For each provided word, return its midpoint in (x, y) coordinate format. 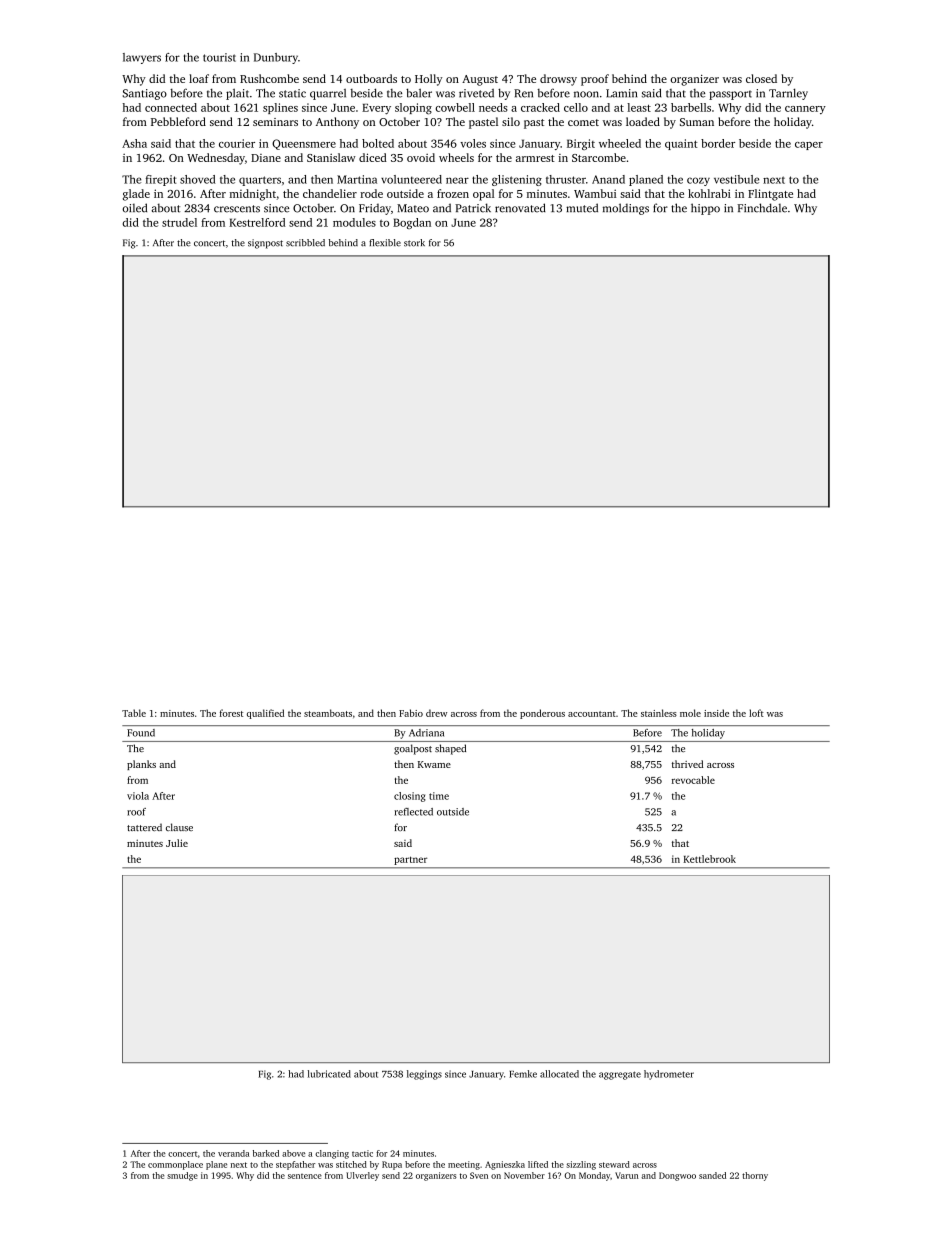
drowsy (558, 80)
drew (436, 713)
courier (237, 143)
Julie (177, 843)
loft (756, 713)
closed (761, 78)
